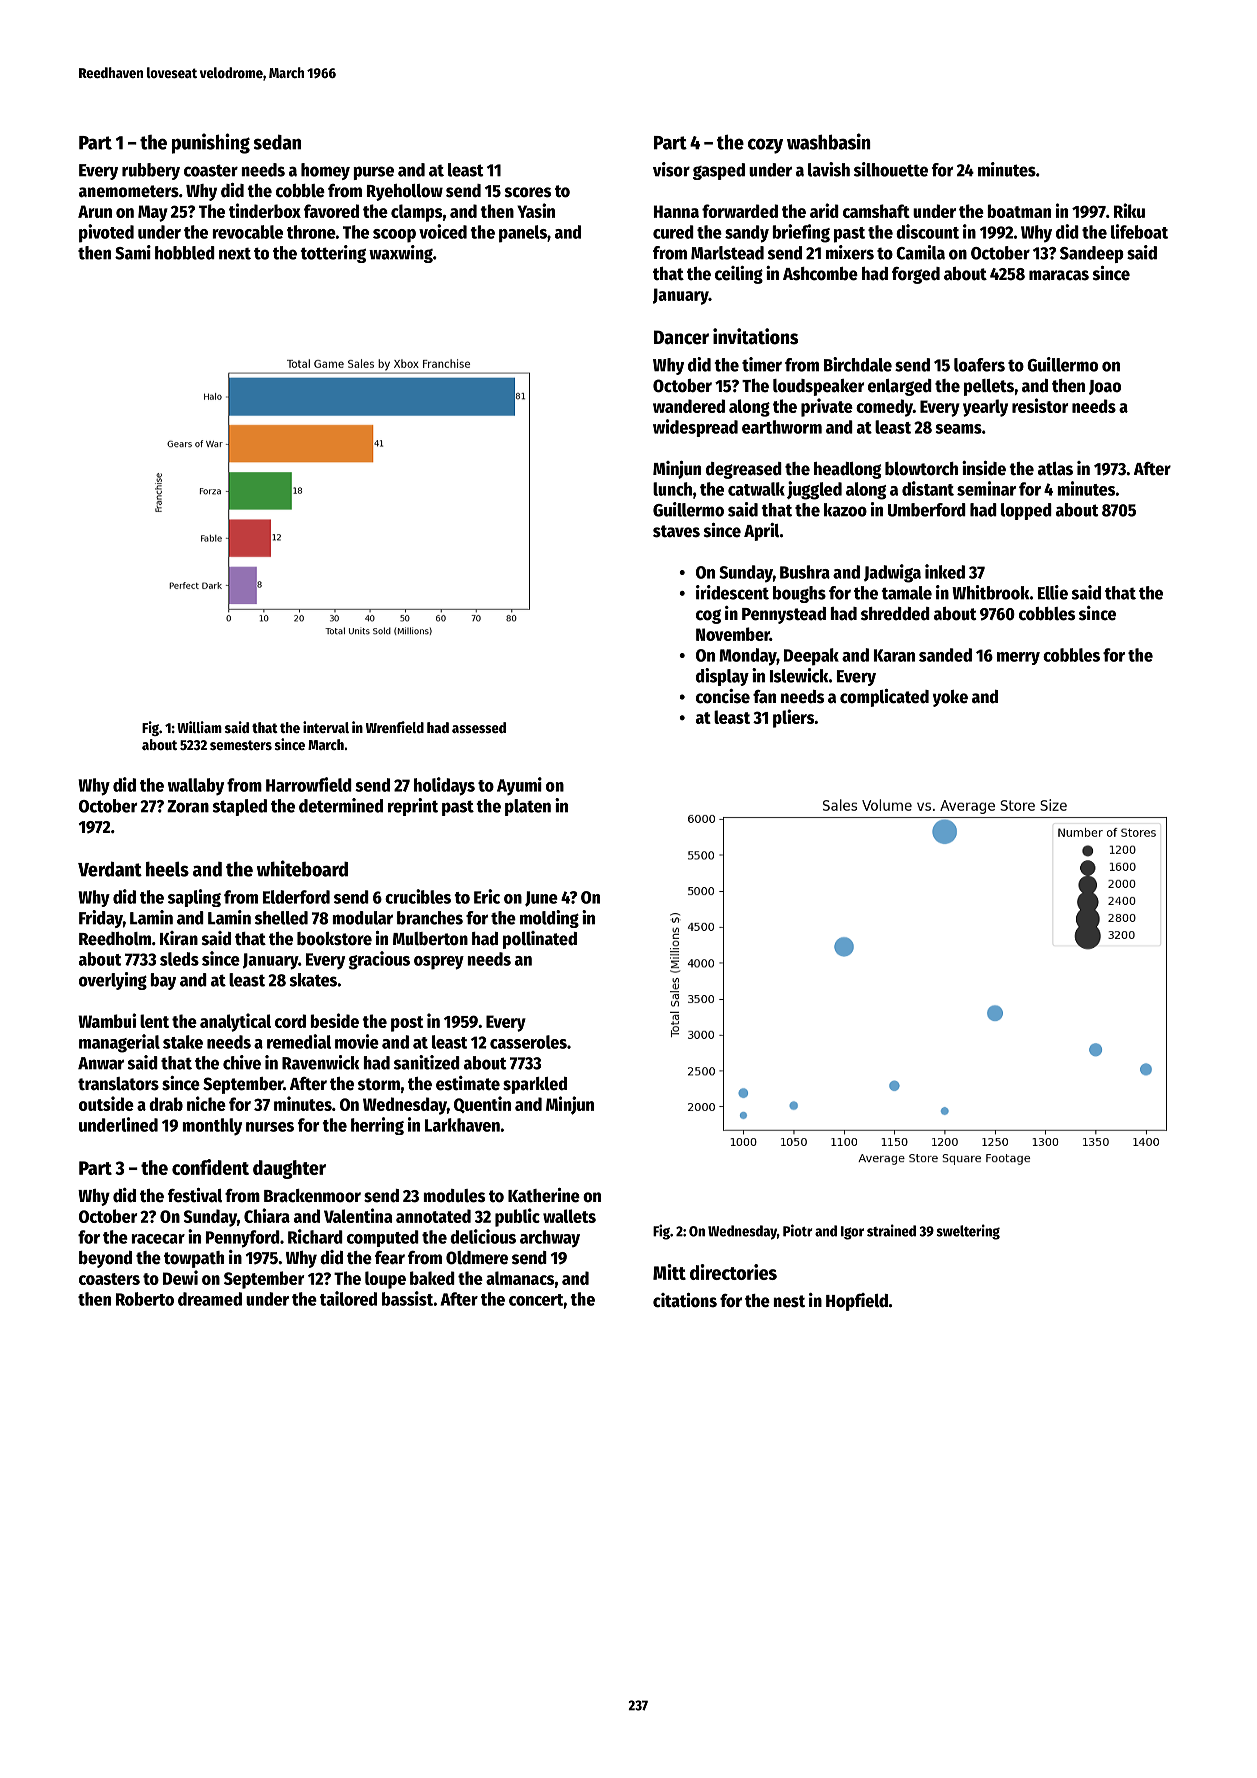 This screenshot has height=1778, width=1257. I want to click on sweltering, so click(968, 1232).
